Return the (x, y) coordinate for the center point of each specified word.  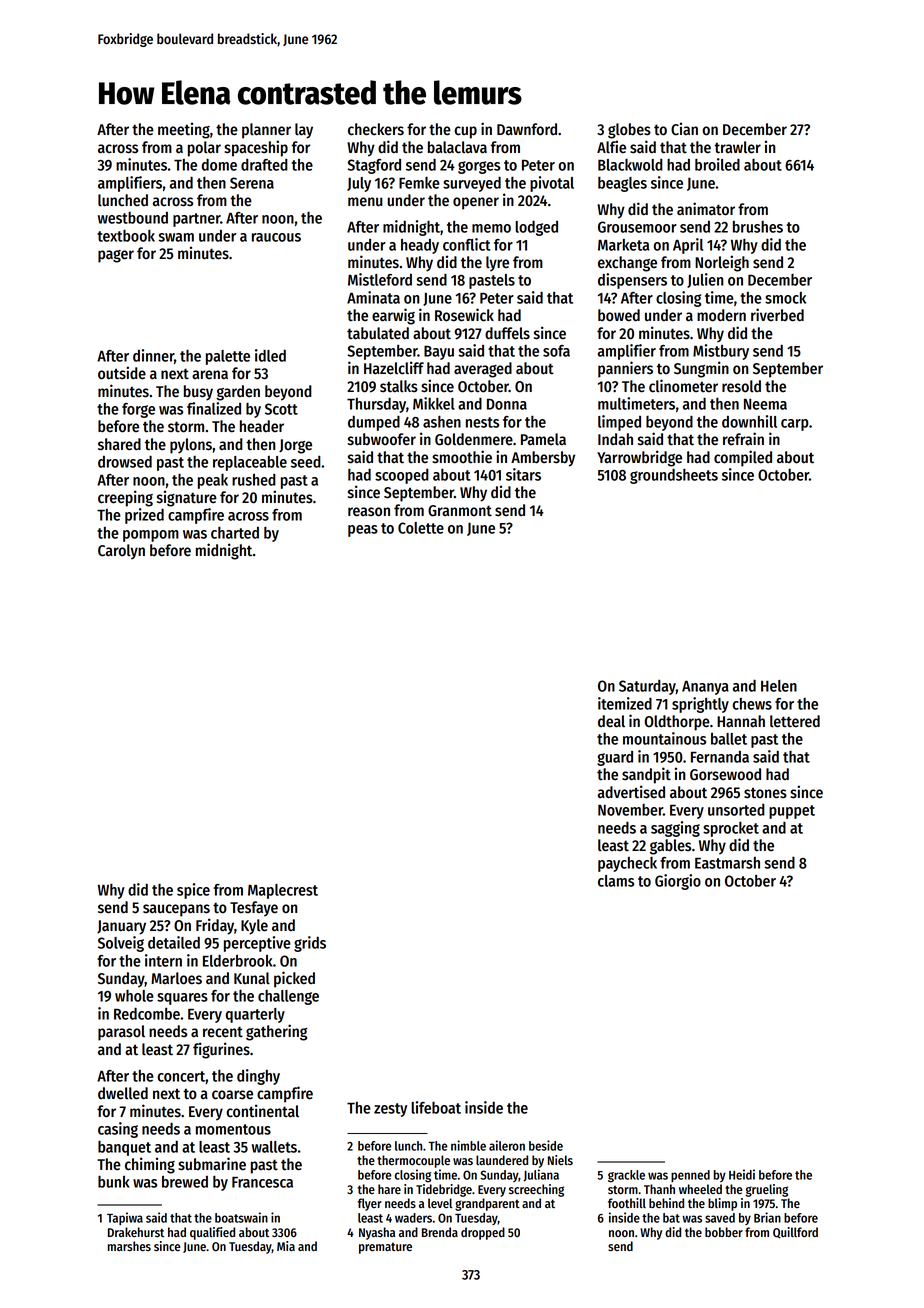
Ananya (705, 688)
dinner (153, 355)
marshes (129, 1246)
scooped (402, 476)
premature (385, 1248)
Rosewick (464, 315)
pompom (151, 536)
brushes (758, 227)
